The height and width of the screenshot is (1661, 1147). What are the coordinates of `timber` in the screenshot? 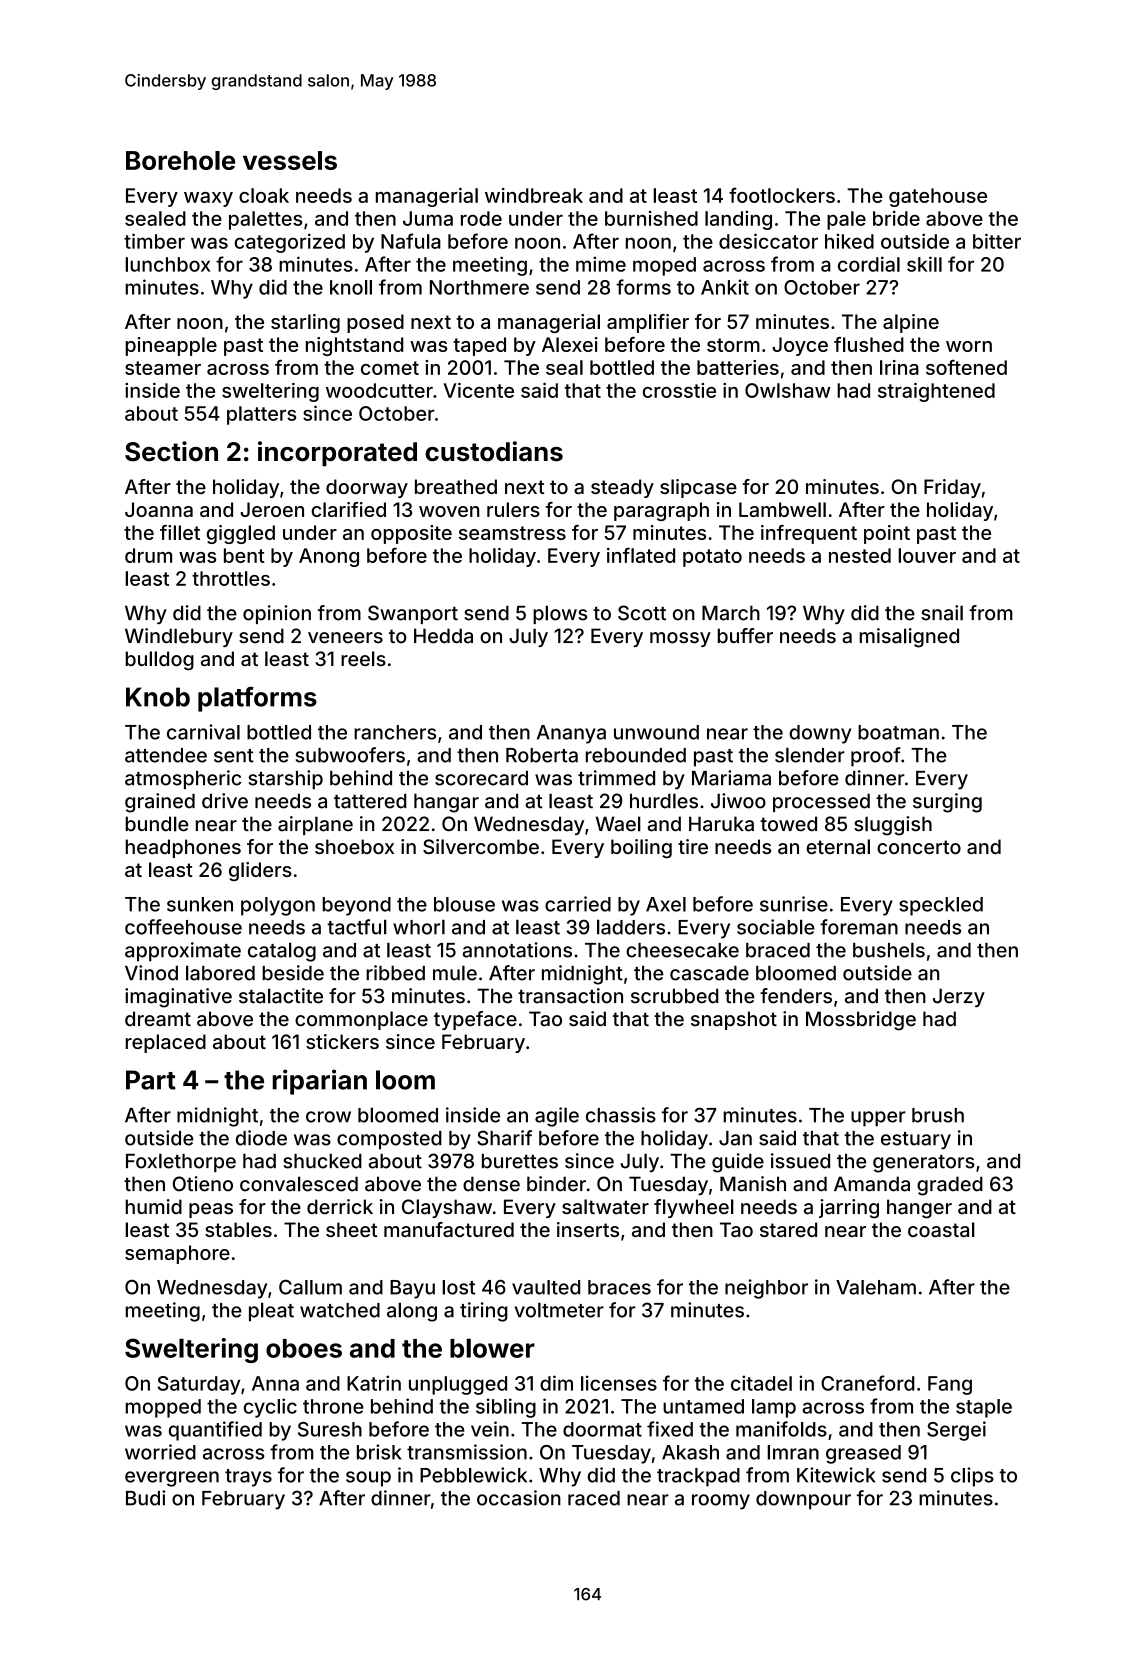 It's located at (154, 241).
